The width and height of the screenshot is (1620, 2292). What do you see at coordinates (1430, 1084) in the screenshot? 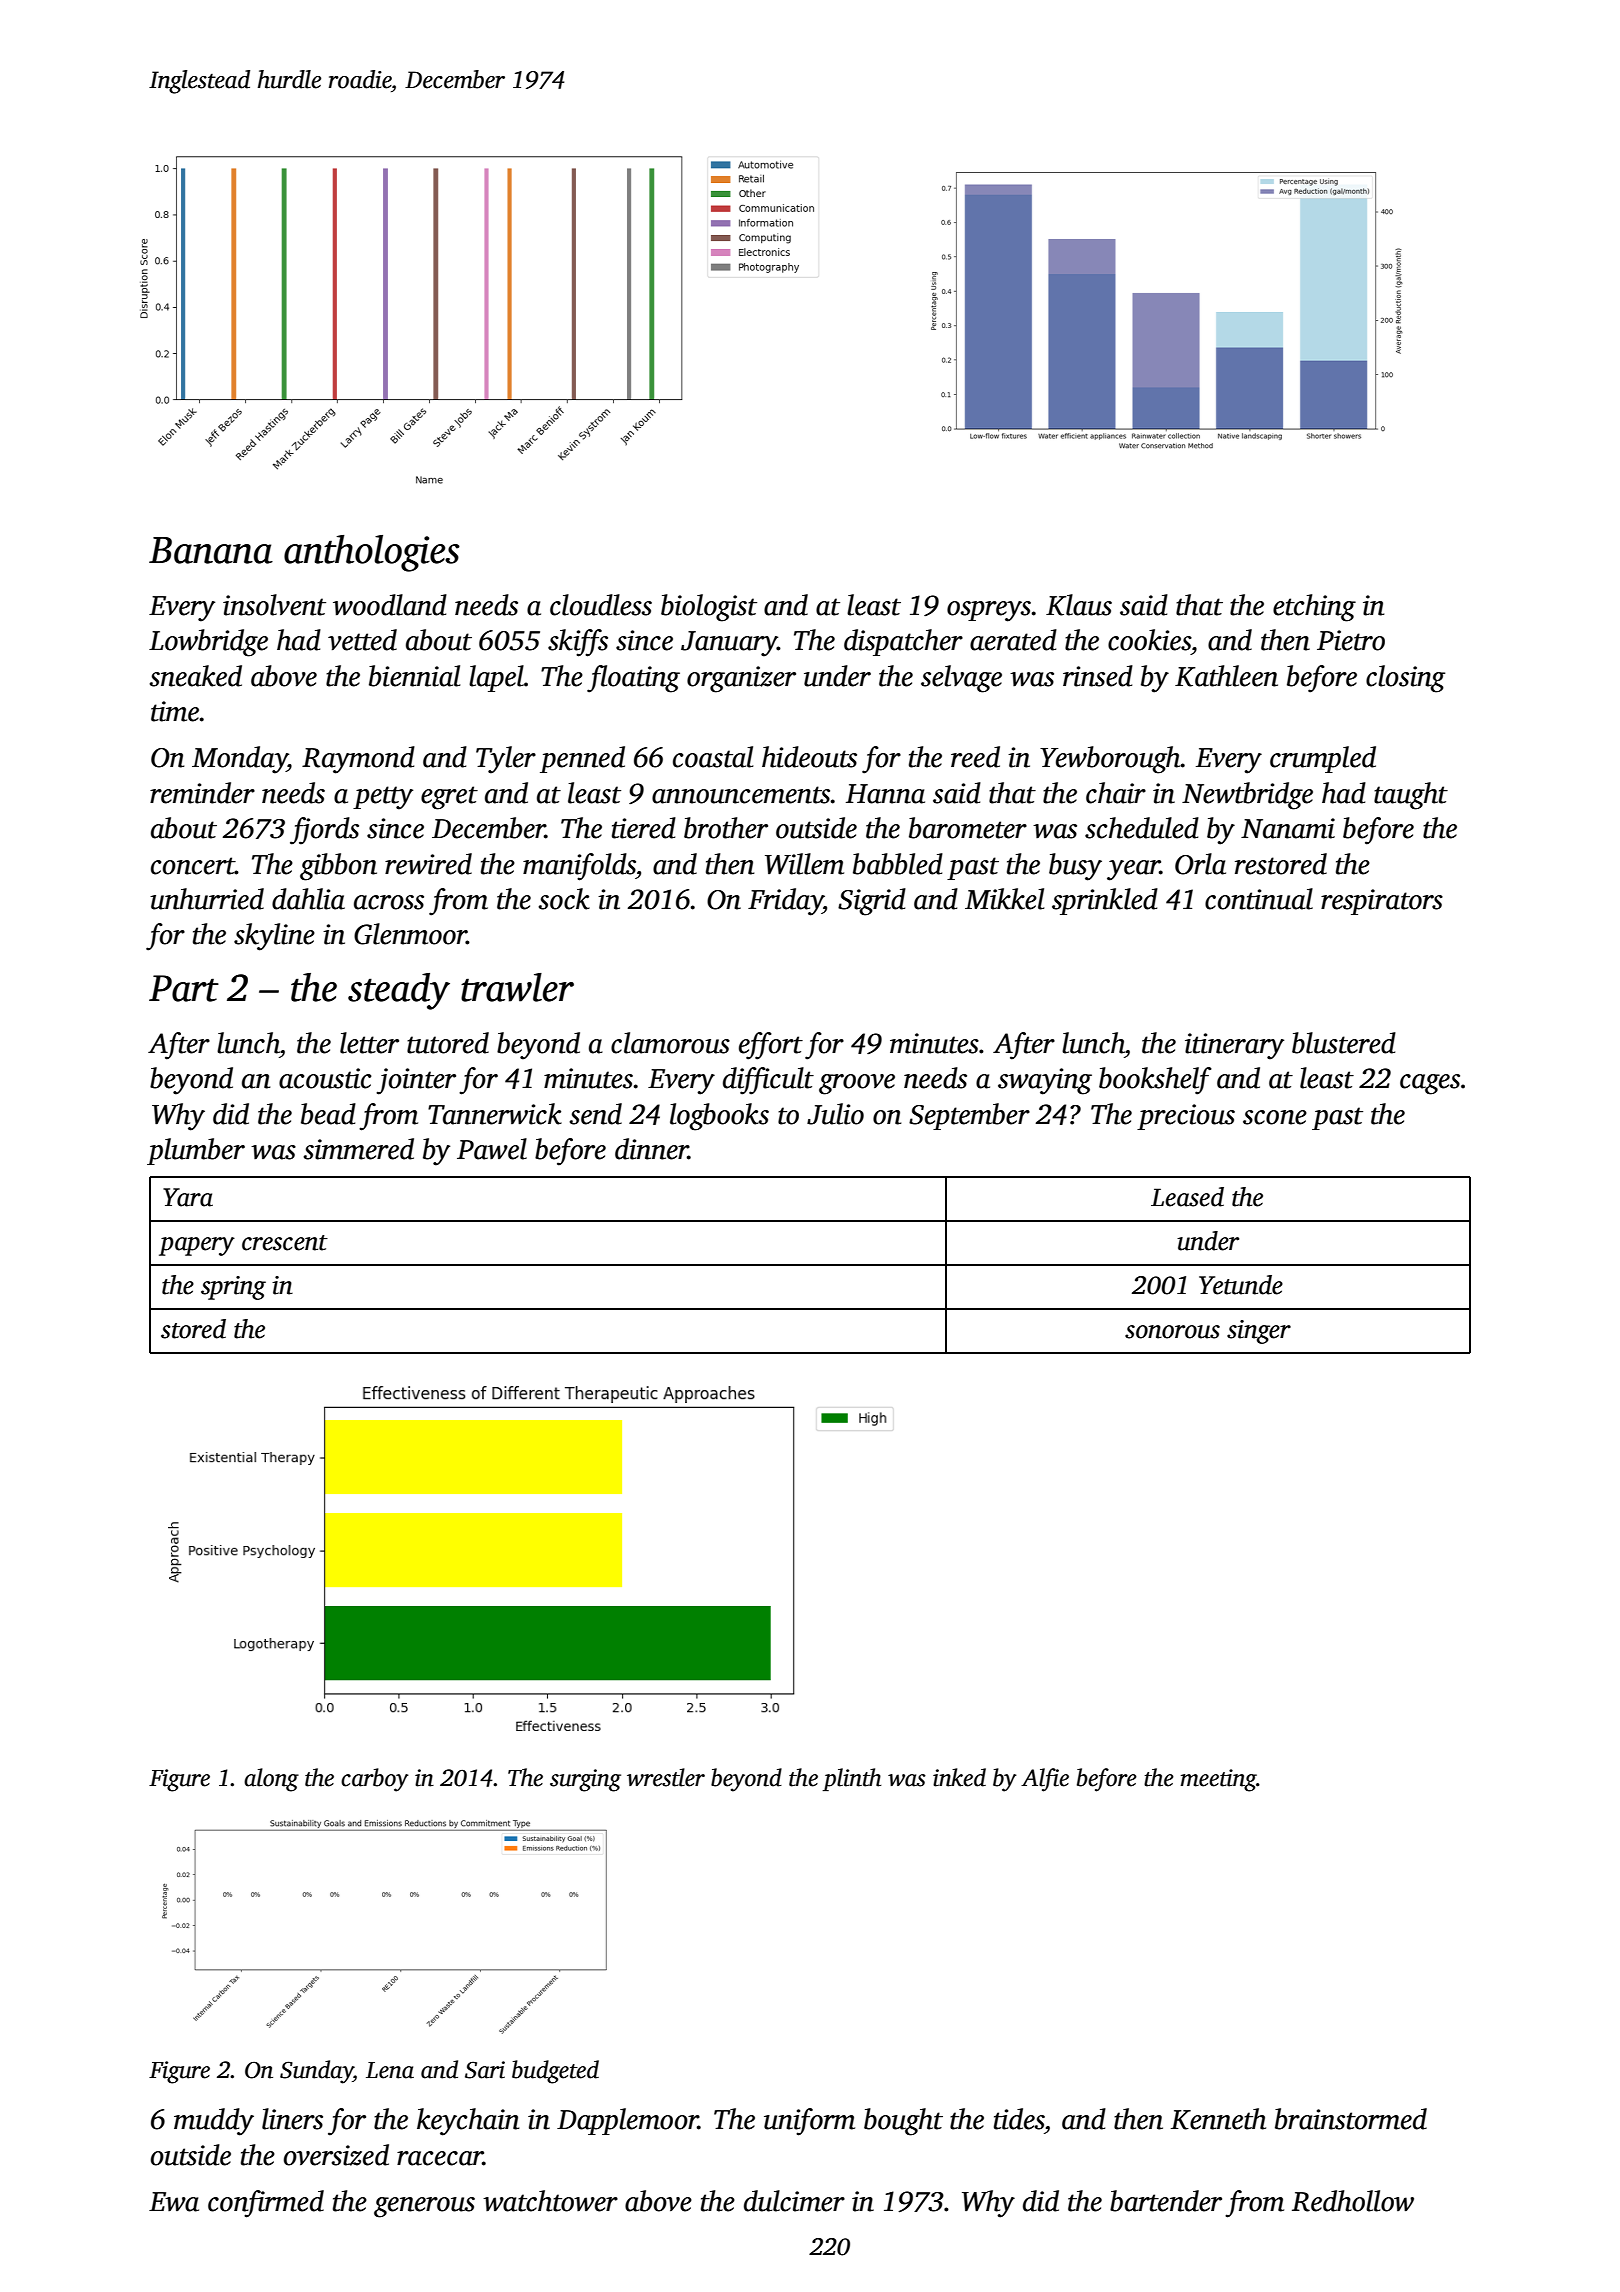
I see `cages` at bounding box center [1430, 1084].
